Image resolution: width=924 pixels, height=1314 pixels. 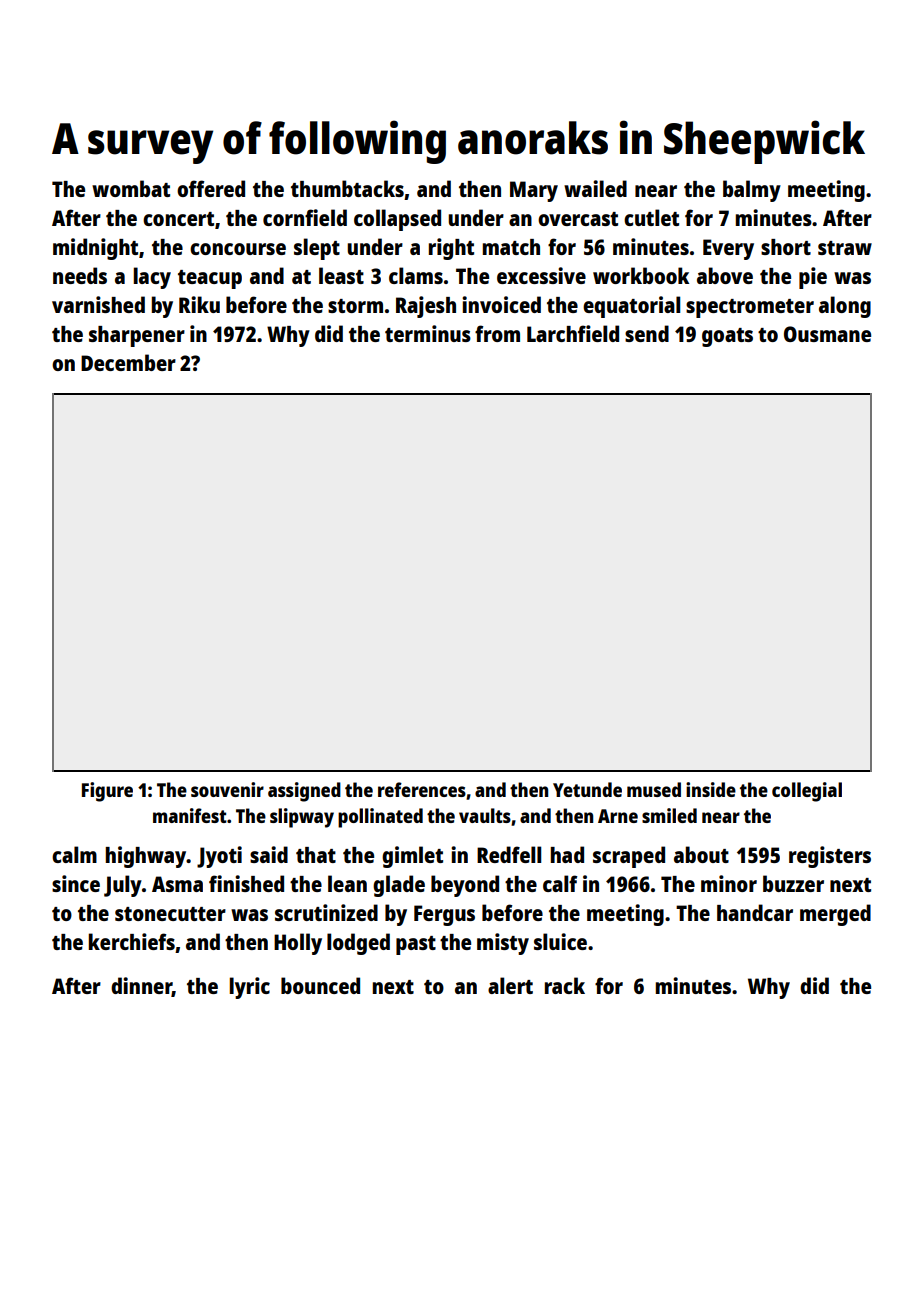 I want to click on past, so click(x=416, y=945).
